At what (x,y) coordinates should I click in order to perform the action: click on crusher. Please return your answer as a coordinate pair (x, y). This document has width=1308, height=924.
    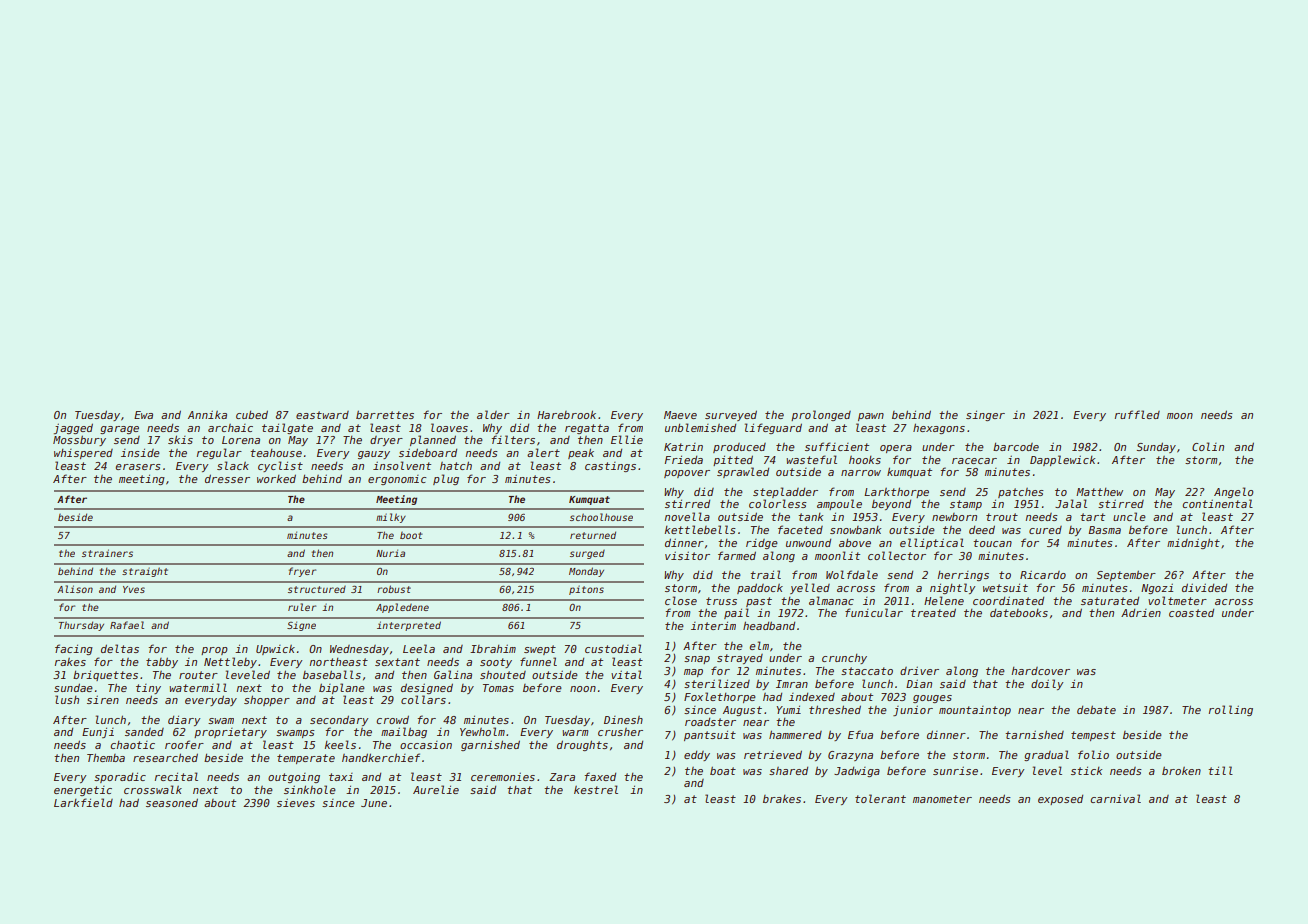
    Looking at the image, I should click on (620, 732).
